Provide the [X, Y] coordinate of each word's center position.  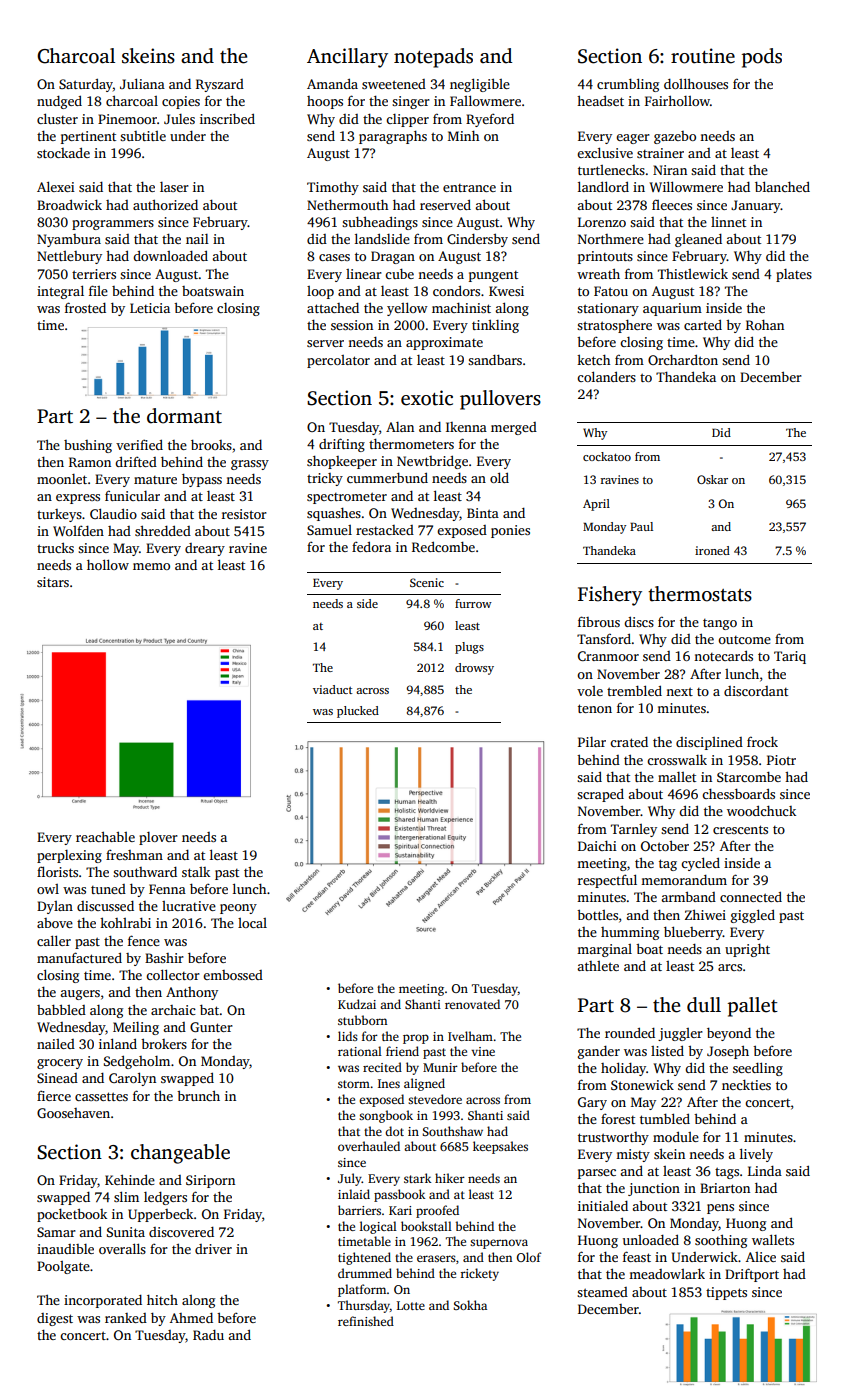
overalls [122, 1248]
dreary [205, 549]
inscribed [227, 118]
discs [639, 621]
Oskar [712, 479]
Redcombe [443, 546]
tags [727, 1173]
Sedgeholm [137, 1062]
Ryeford [490, 120]
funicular [132, 495]
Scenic [427, 582]
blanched [782, 186]
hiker [450, 1178]
